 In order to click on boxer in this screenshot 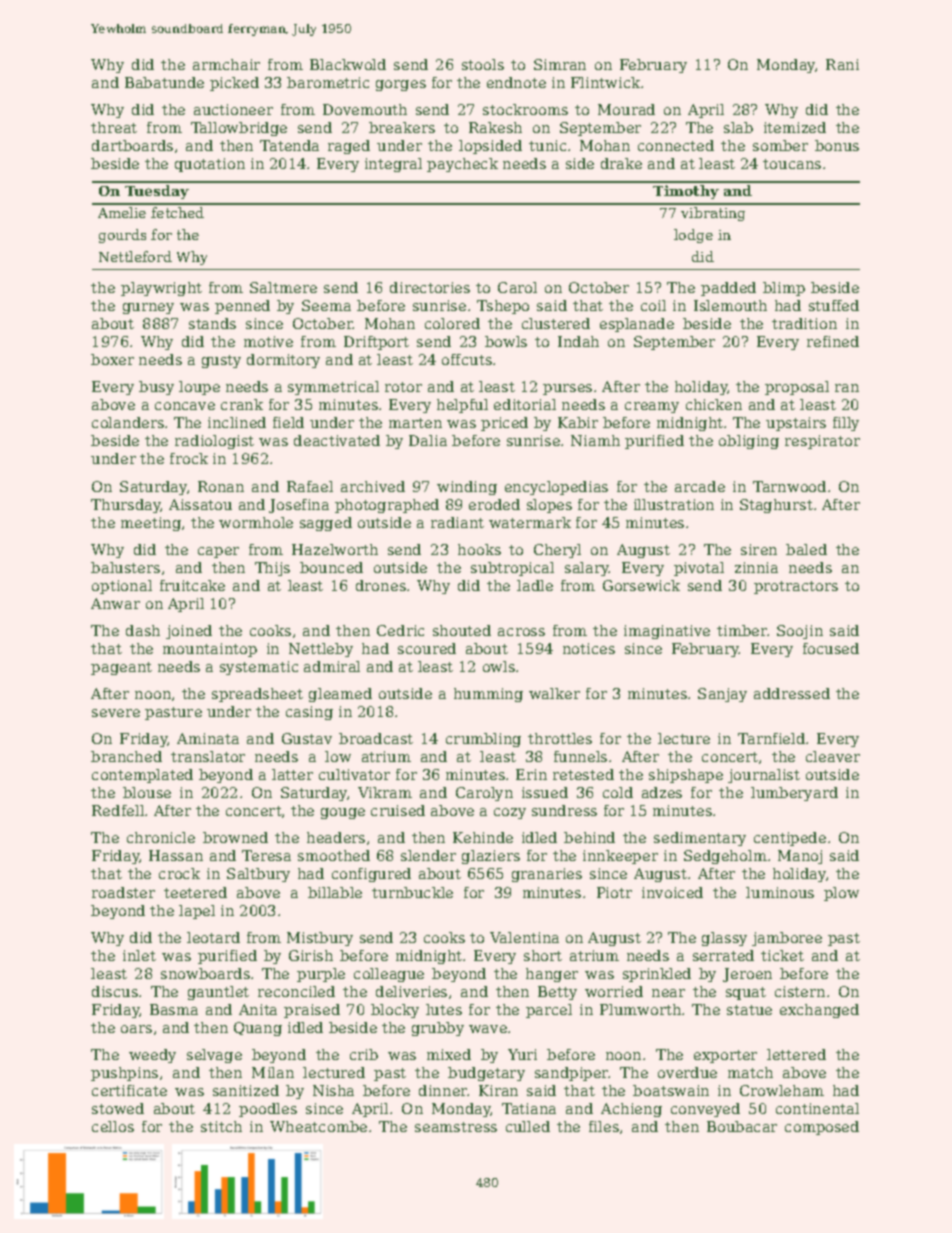, I will do `click(112, 359)`.
